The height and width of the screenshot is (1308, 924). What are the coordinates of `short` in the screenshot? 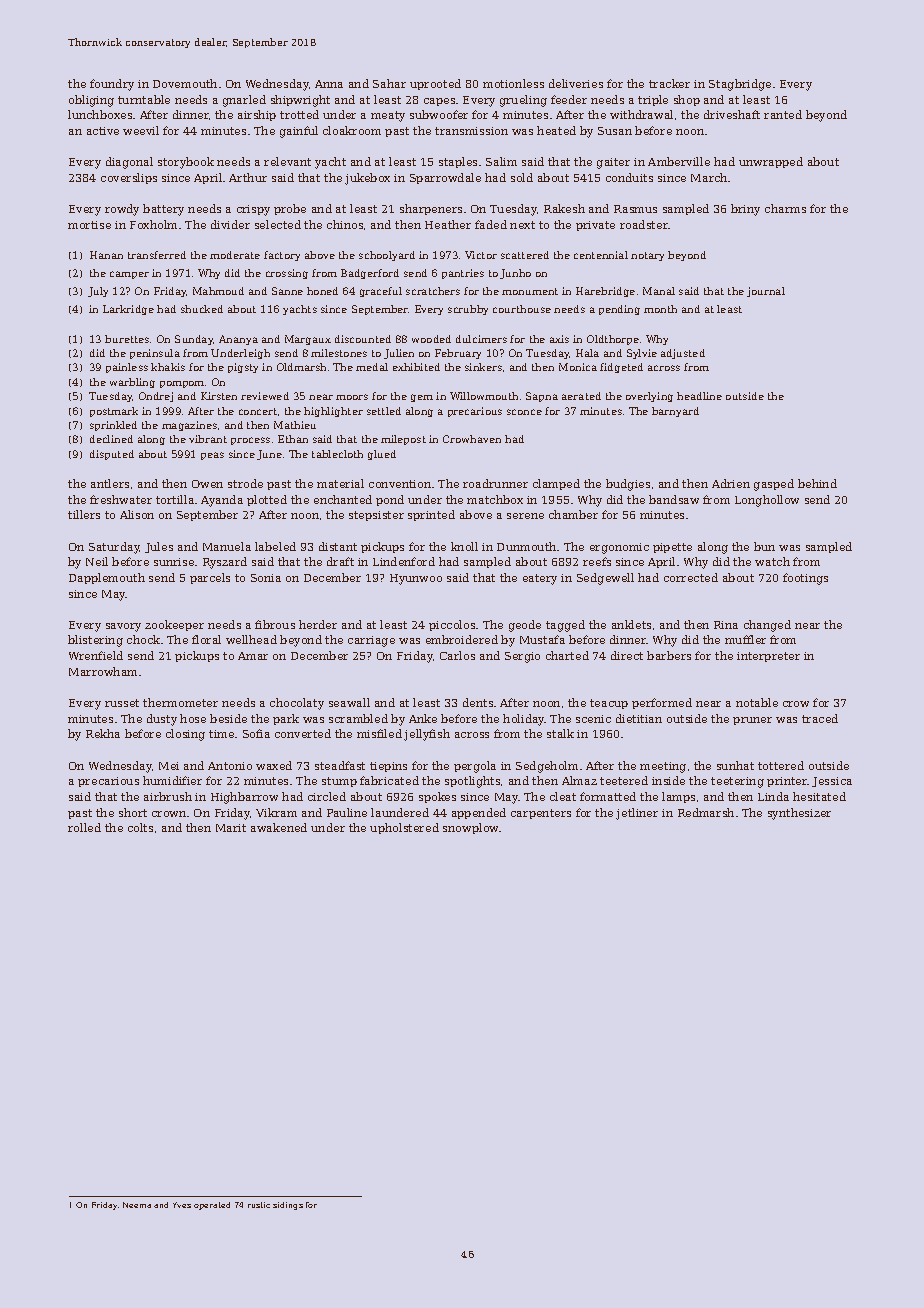 It's located at (133, 812).
